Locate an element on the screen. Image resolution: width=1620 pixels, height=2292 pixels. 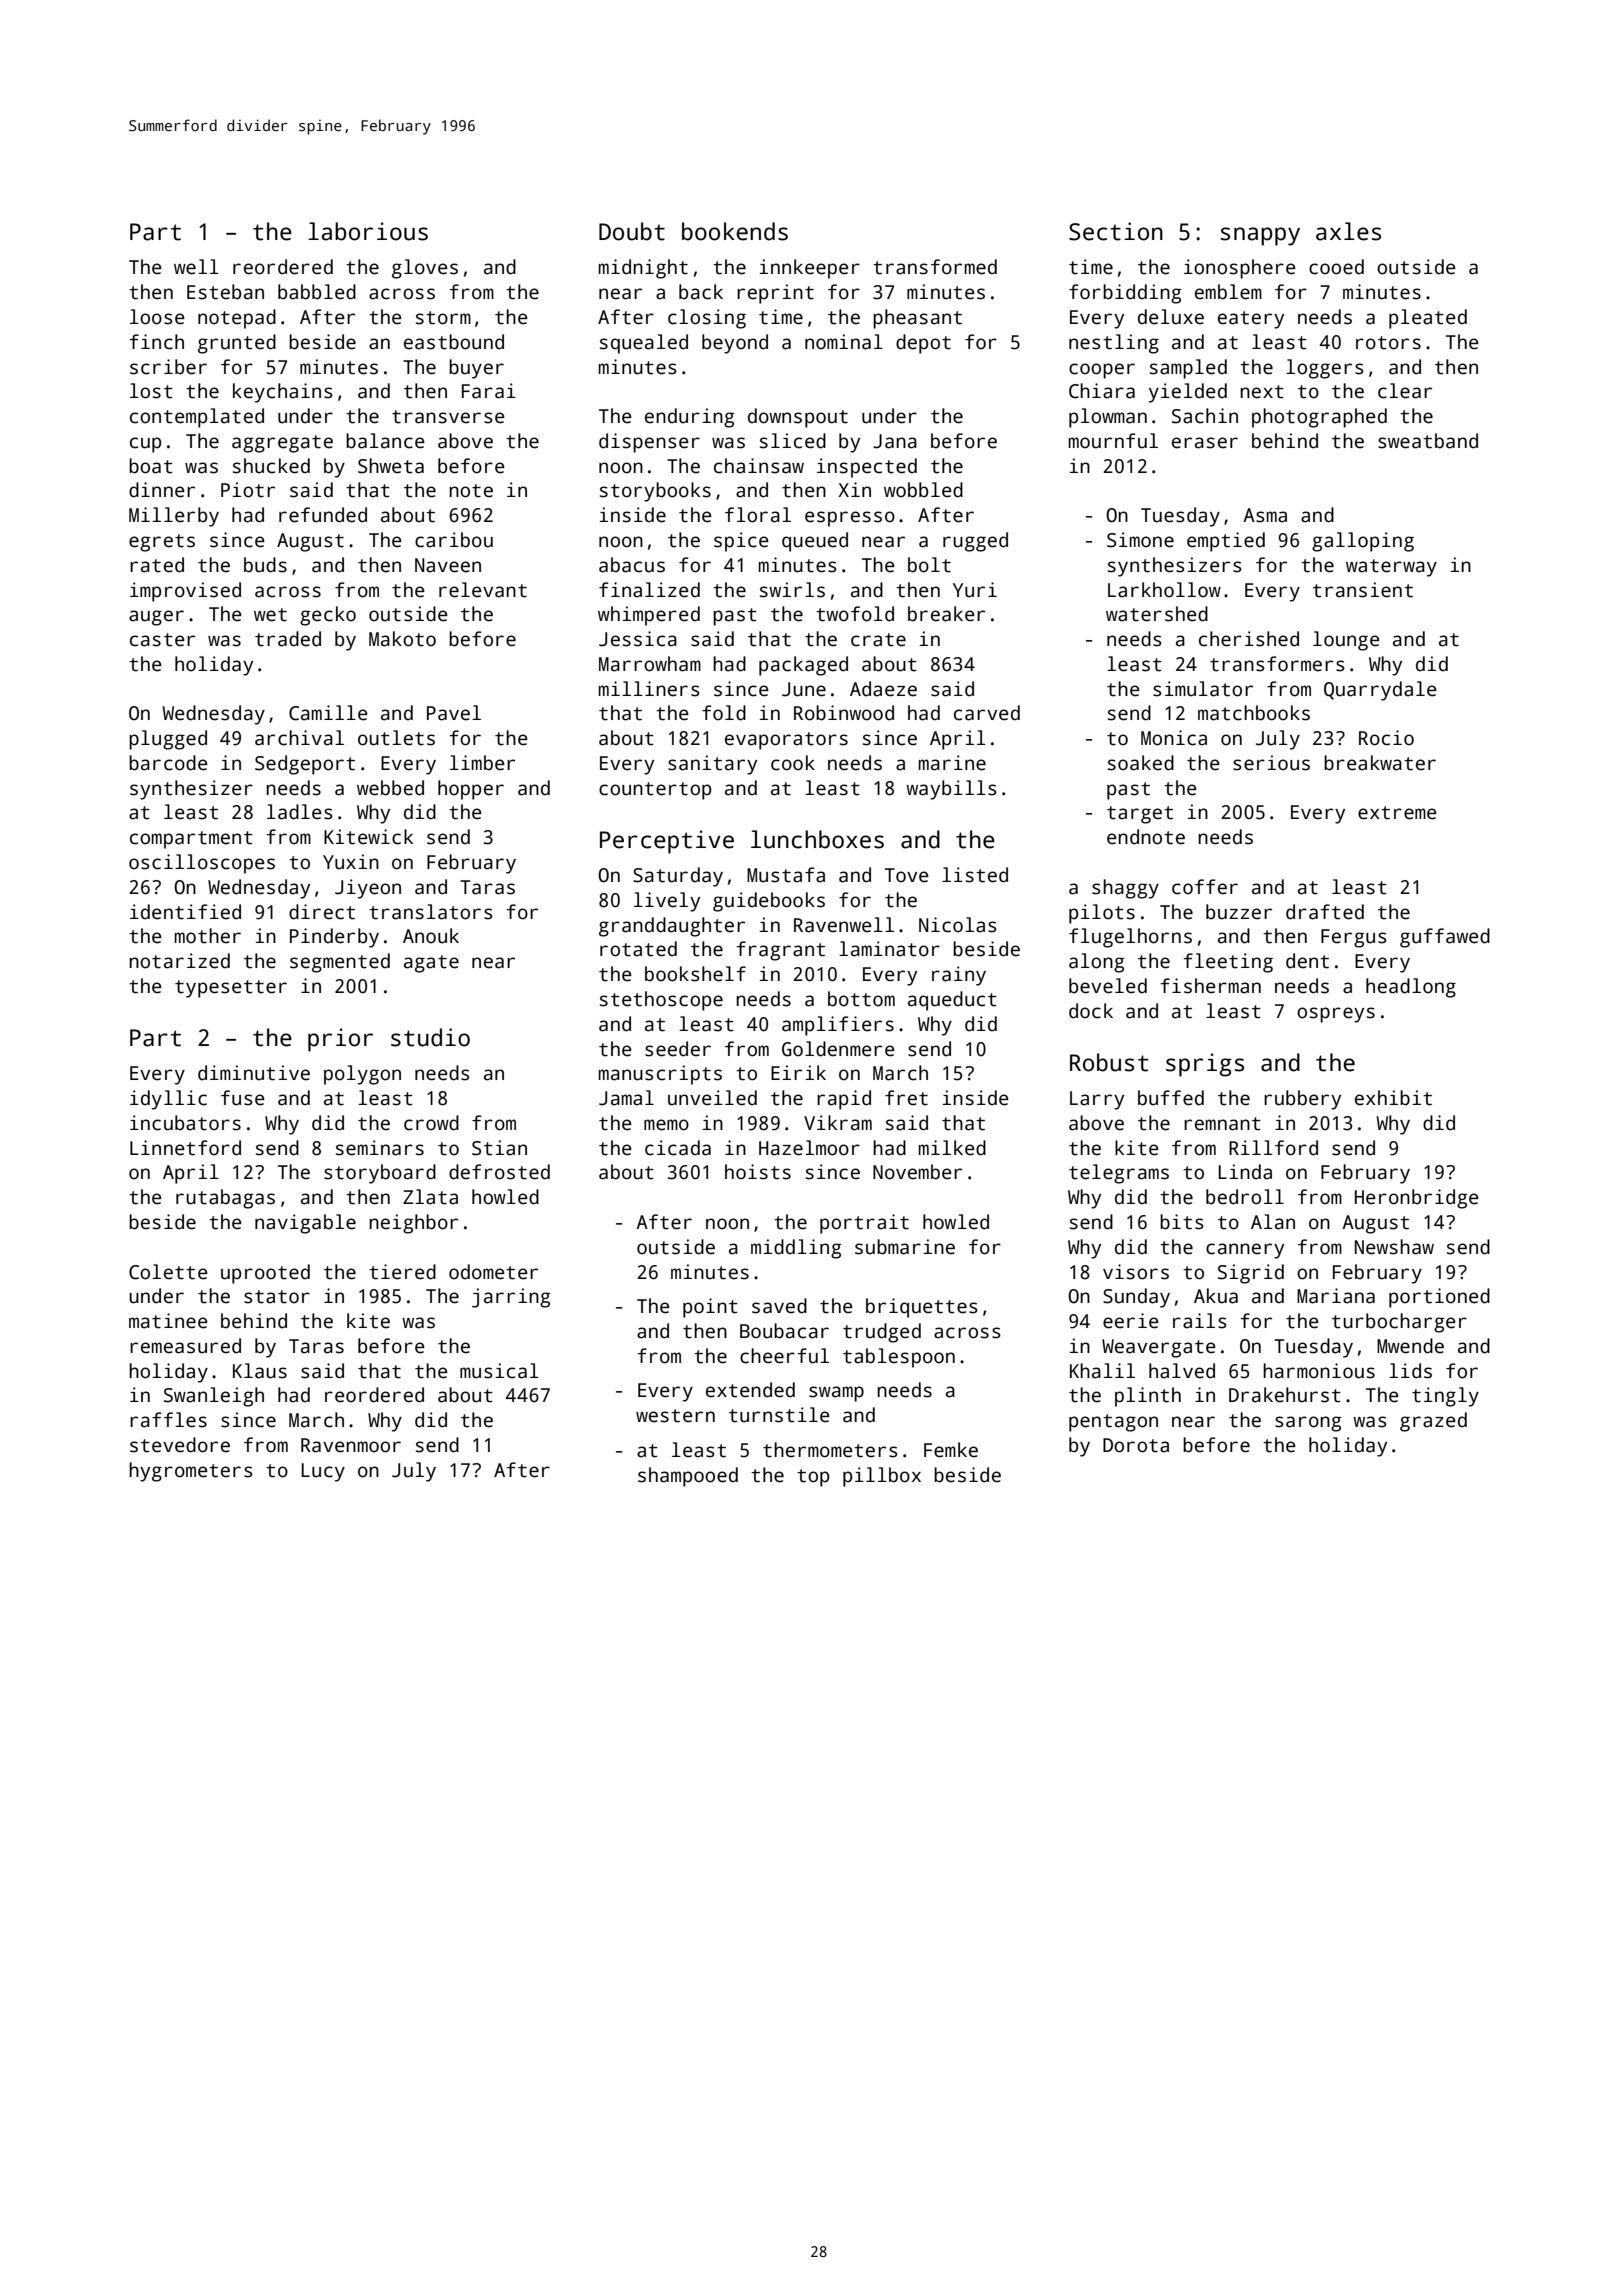
lunchboxes is located at coordinates (817, 839).
